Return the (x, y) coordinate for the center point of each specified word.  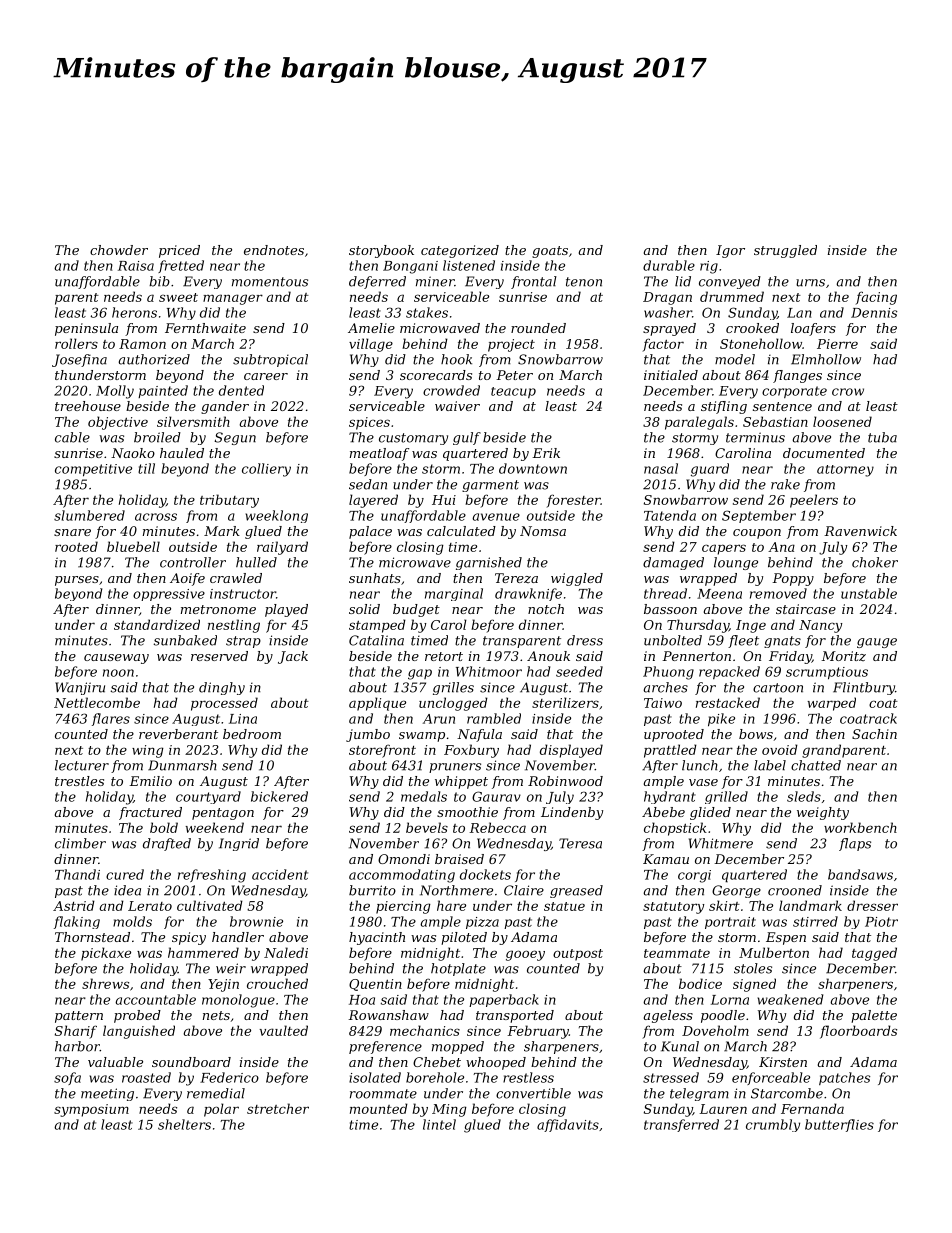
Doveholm (715, 1030)
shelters (184, 1124)
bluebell (133, 546)
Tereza (516, 578)
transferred (681, 1125)
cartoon (778, 688)
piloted (464, 938)
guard (710, 470)
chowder (119, 250)
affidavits (568, 1125)
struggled (785, 251)
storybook (381, 251)
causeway (116, 659)
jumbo (368, 735)
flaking (77, 922)
